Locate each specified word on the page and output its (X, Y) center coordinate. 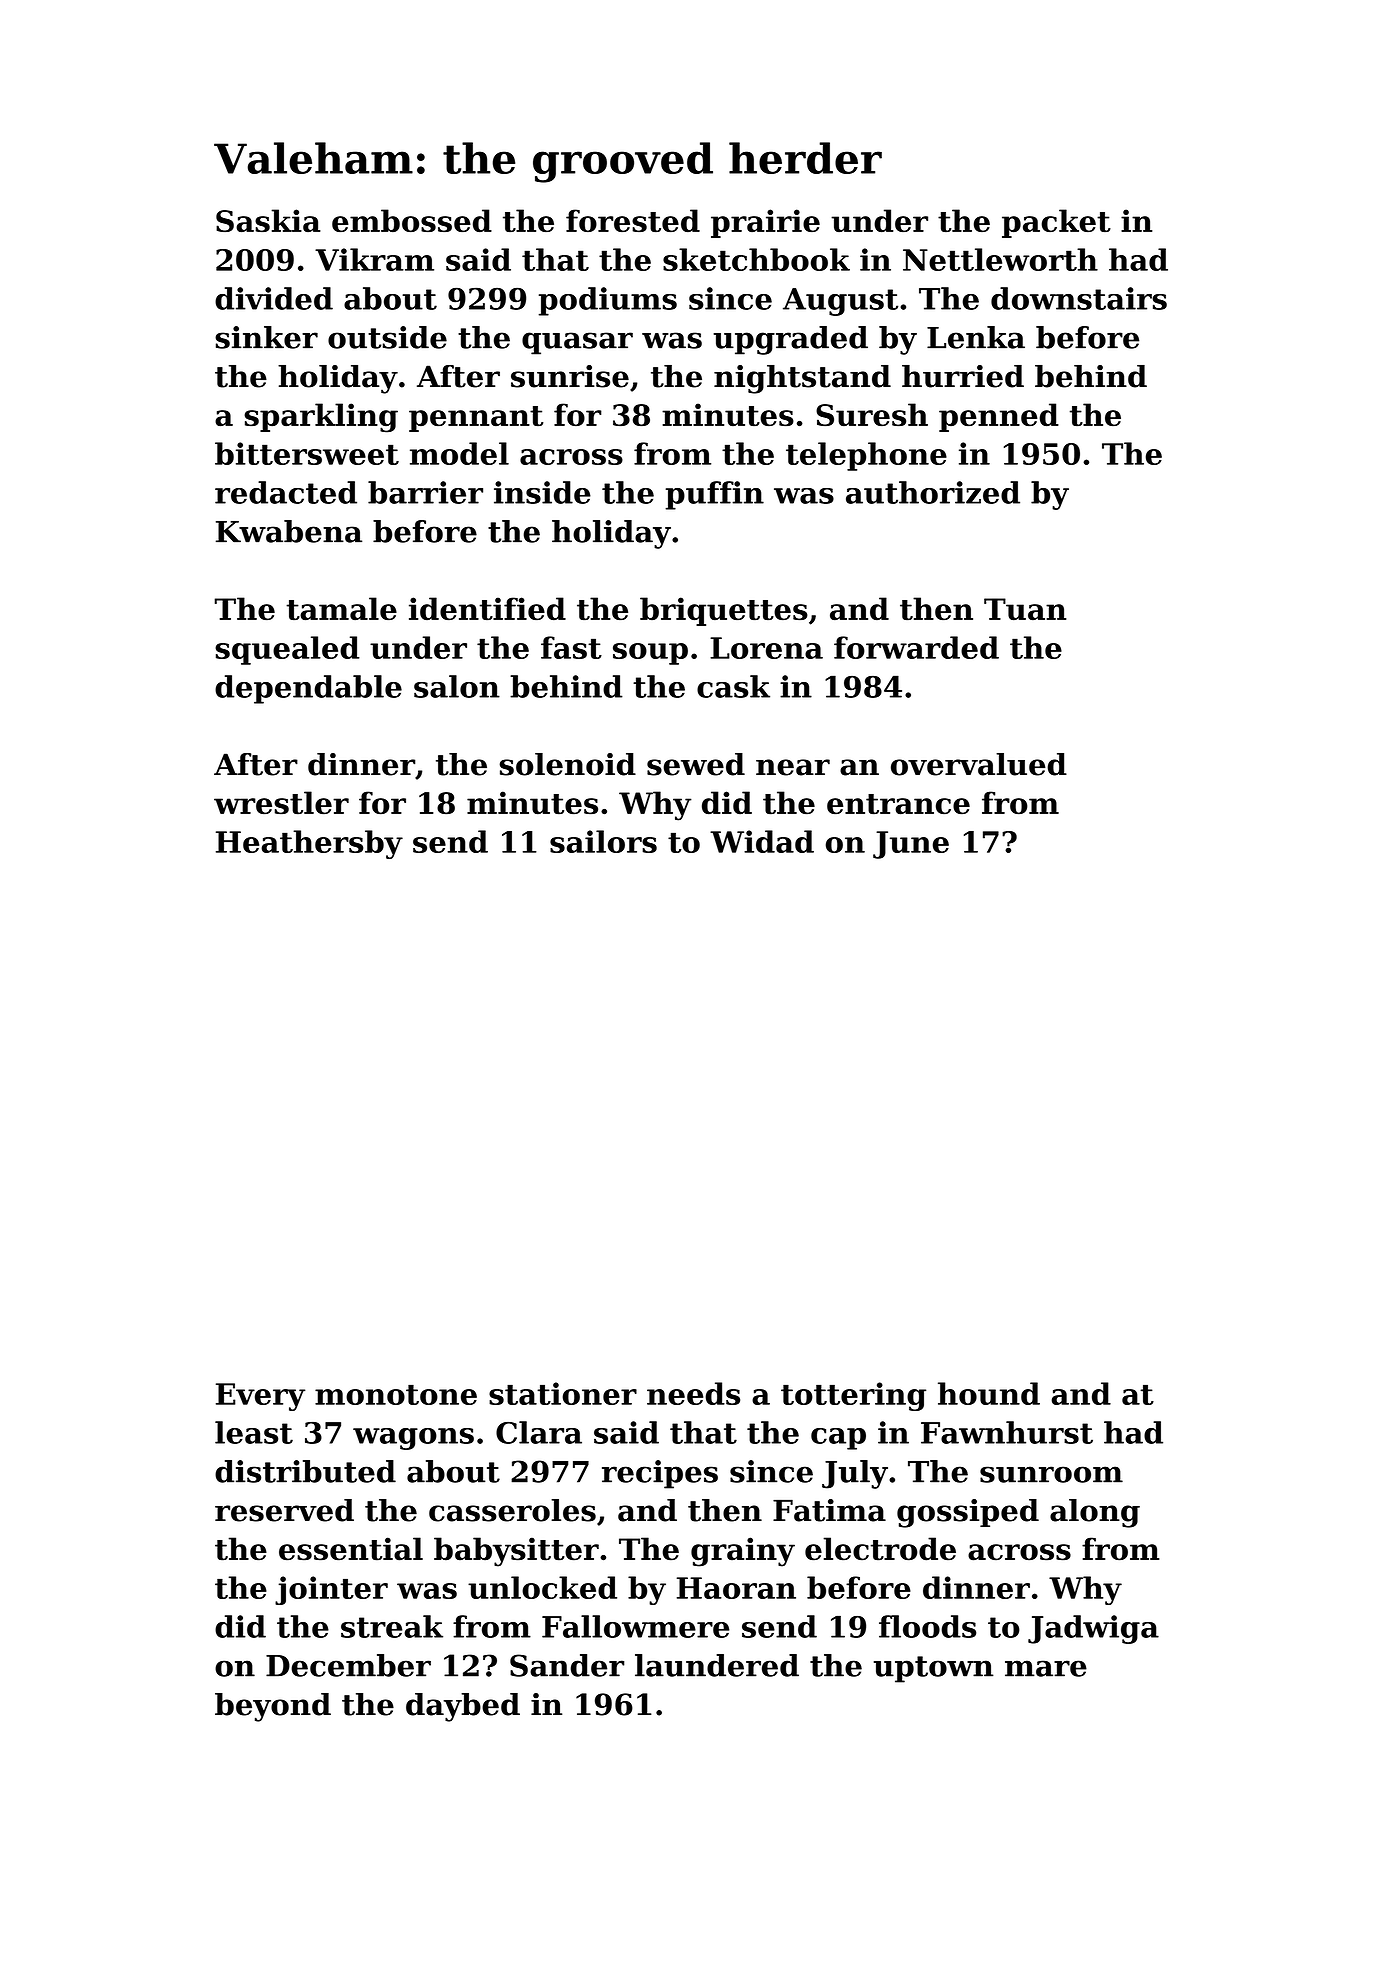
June (911, 845)
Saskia (268, 221)
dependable (308, 689)
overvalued (979, 764)
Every (260, 1397)
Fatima (829, 1510)
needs (693, 1393)
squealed (287, 650)
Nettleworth (1000, 259)
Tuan (1025, 609)
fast (571, 647)
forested (633, 220)
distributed (305, 1471)
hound (989, 1393)
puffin (714, 495)
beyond (273, 1707)
